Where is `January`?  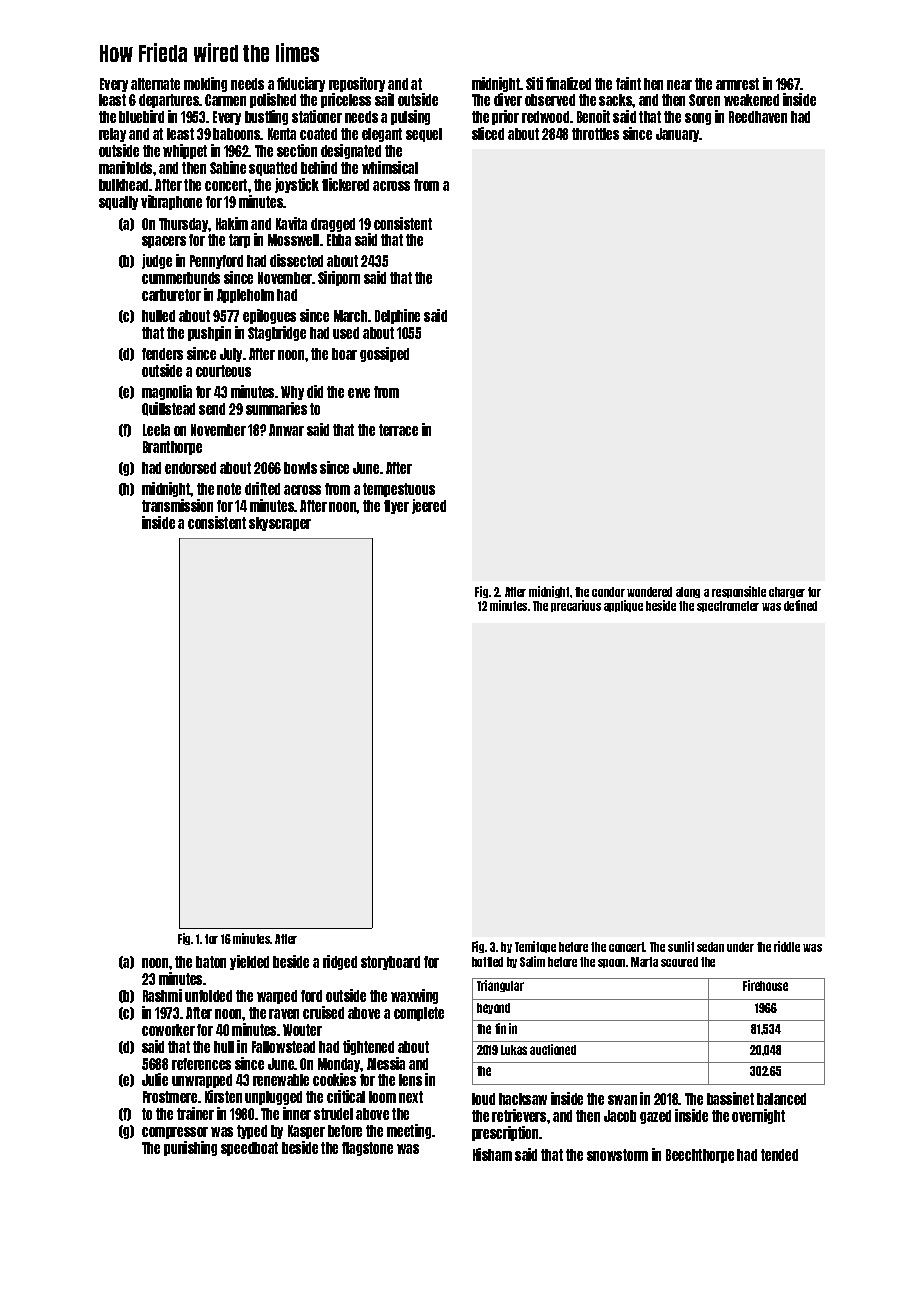 January is located at coordinates (678, 135).
